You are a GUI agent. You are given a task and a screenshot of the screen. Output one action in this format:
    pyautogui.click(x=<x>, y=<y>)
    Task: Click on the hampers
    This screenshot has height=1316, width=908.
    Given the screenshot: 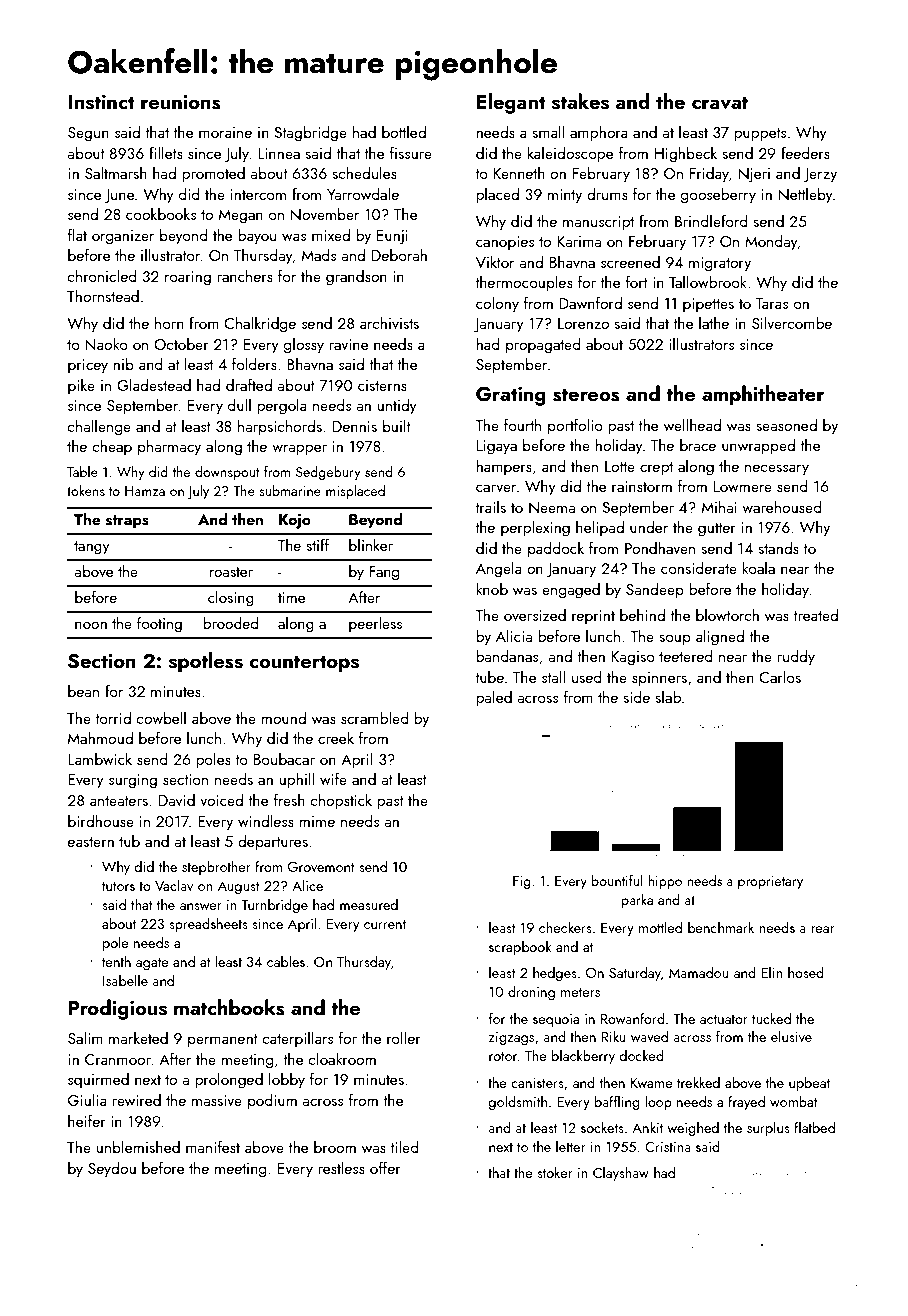 What is the action you would take?
    pyautogui.click(x=504, y=467)
